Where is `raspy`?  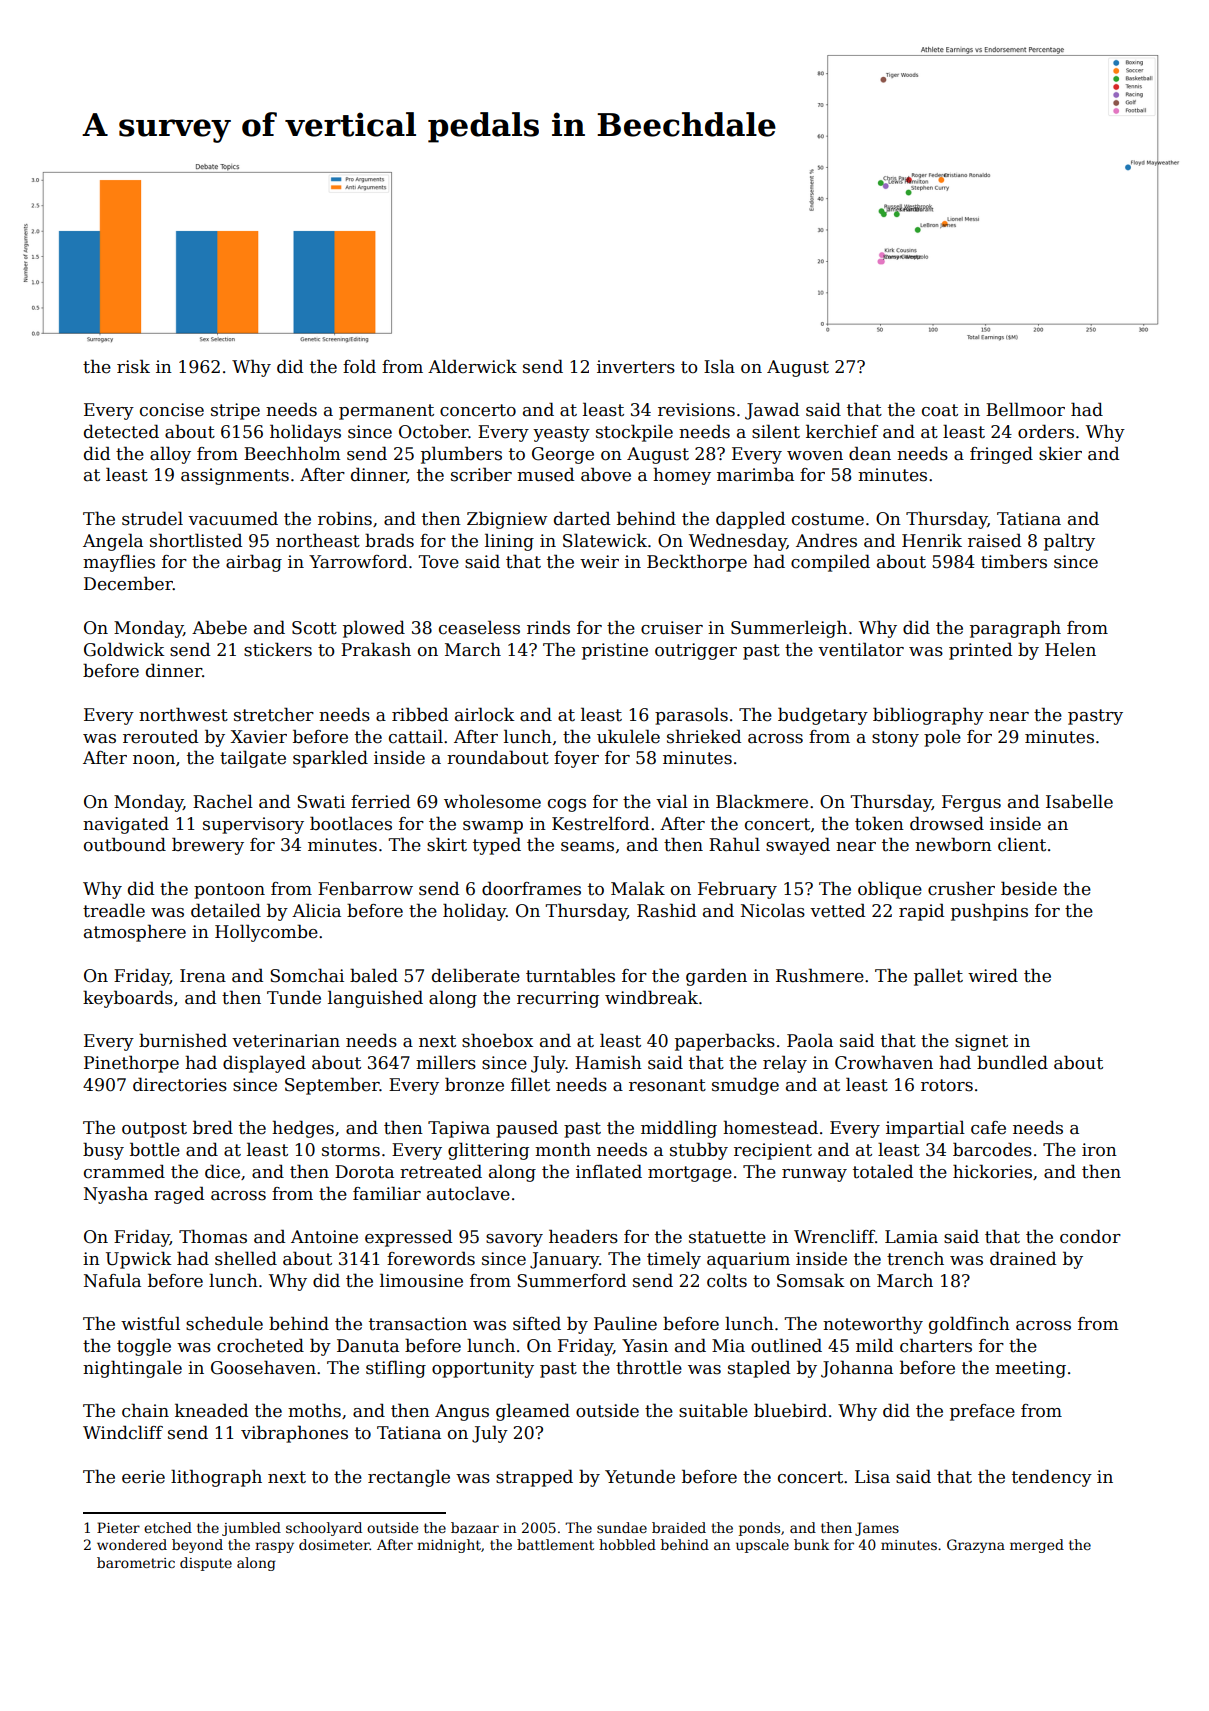 raspy is located at coordinates (274, 1547).
